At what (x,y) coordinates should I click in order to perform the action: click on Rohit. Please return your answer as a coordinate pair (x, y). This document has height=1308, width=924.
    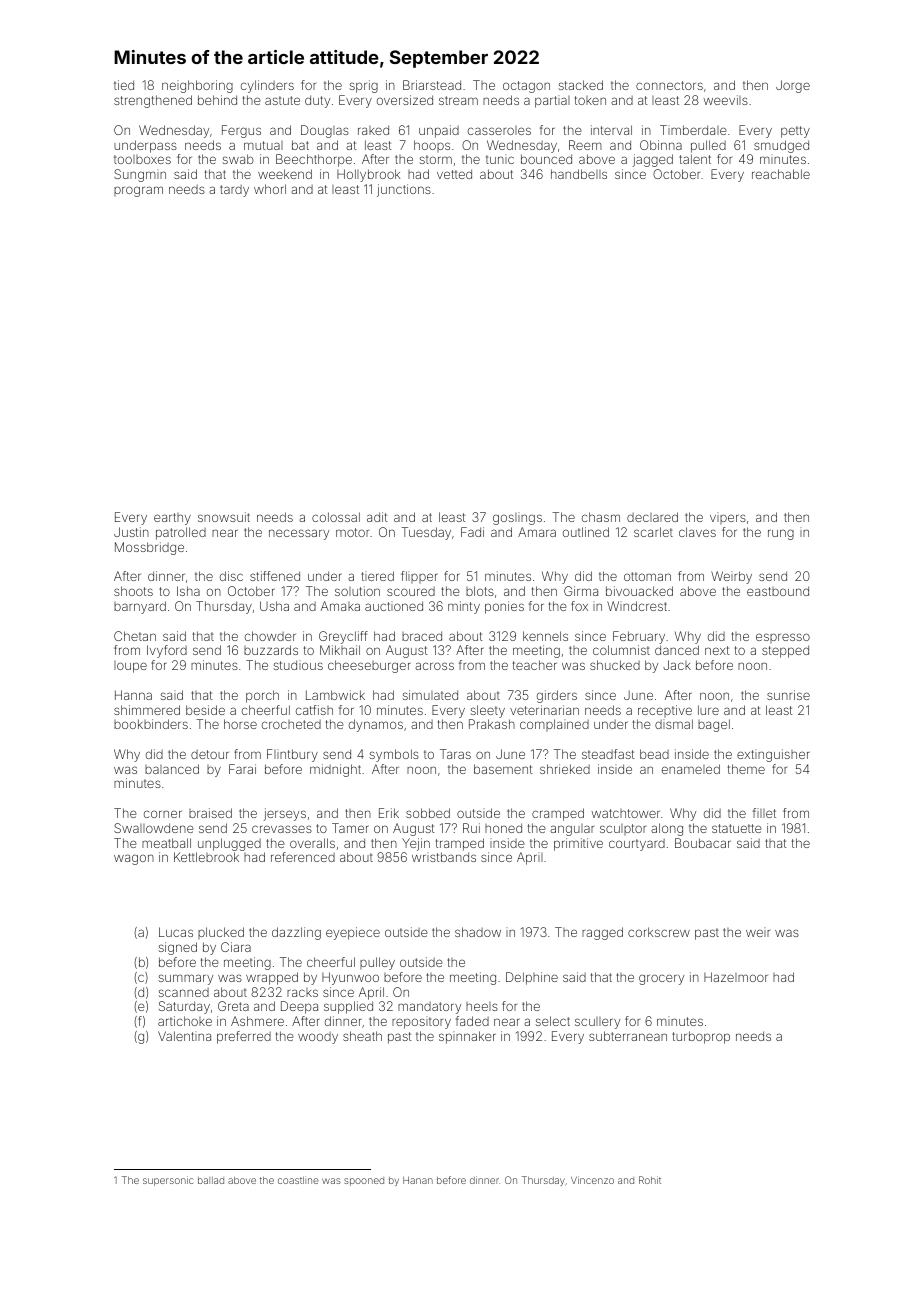
    Looking at the image, I should click on (650, 1180).
